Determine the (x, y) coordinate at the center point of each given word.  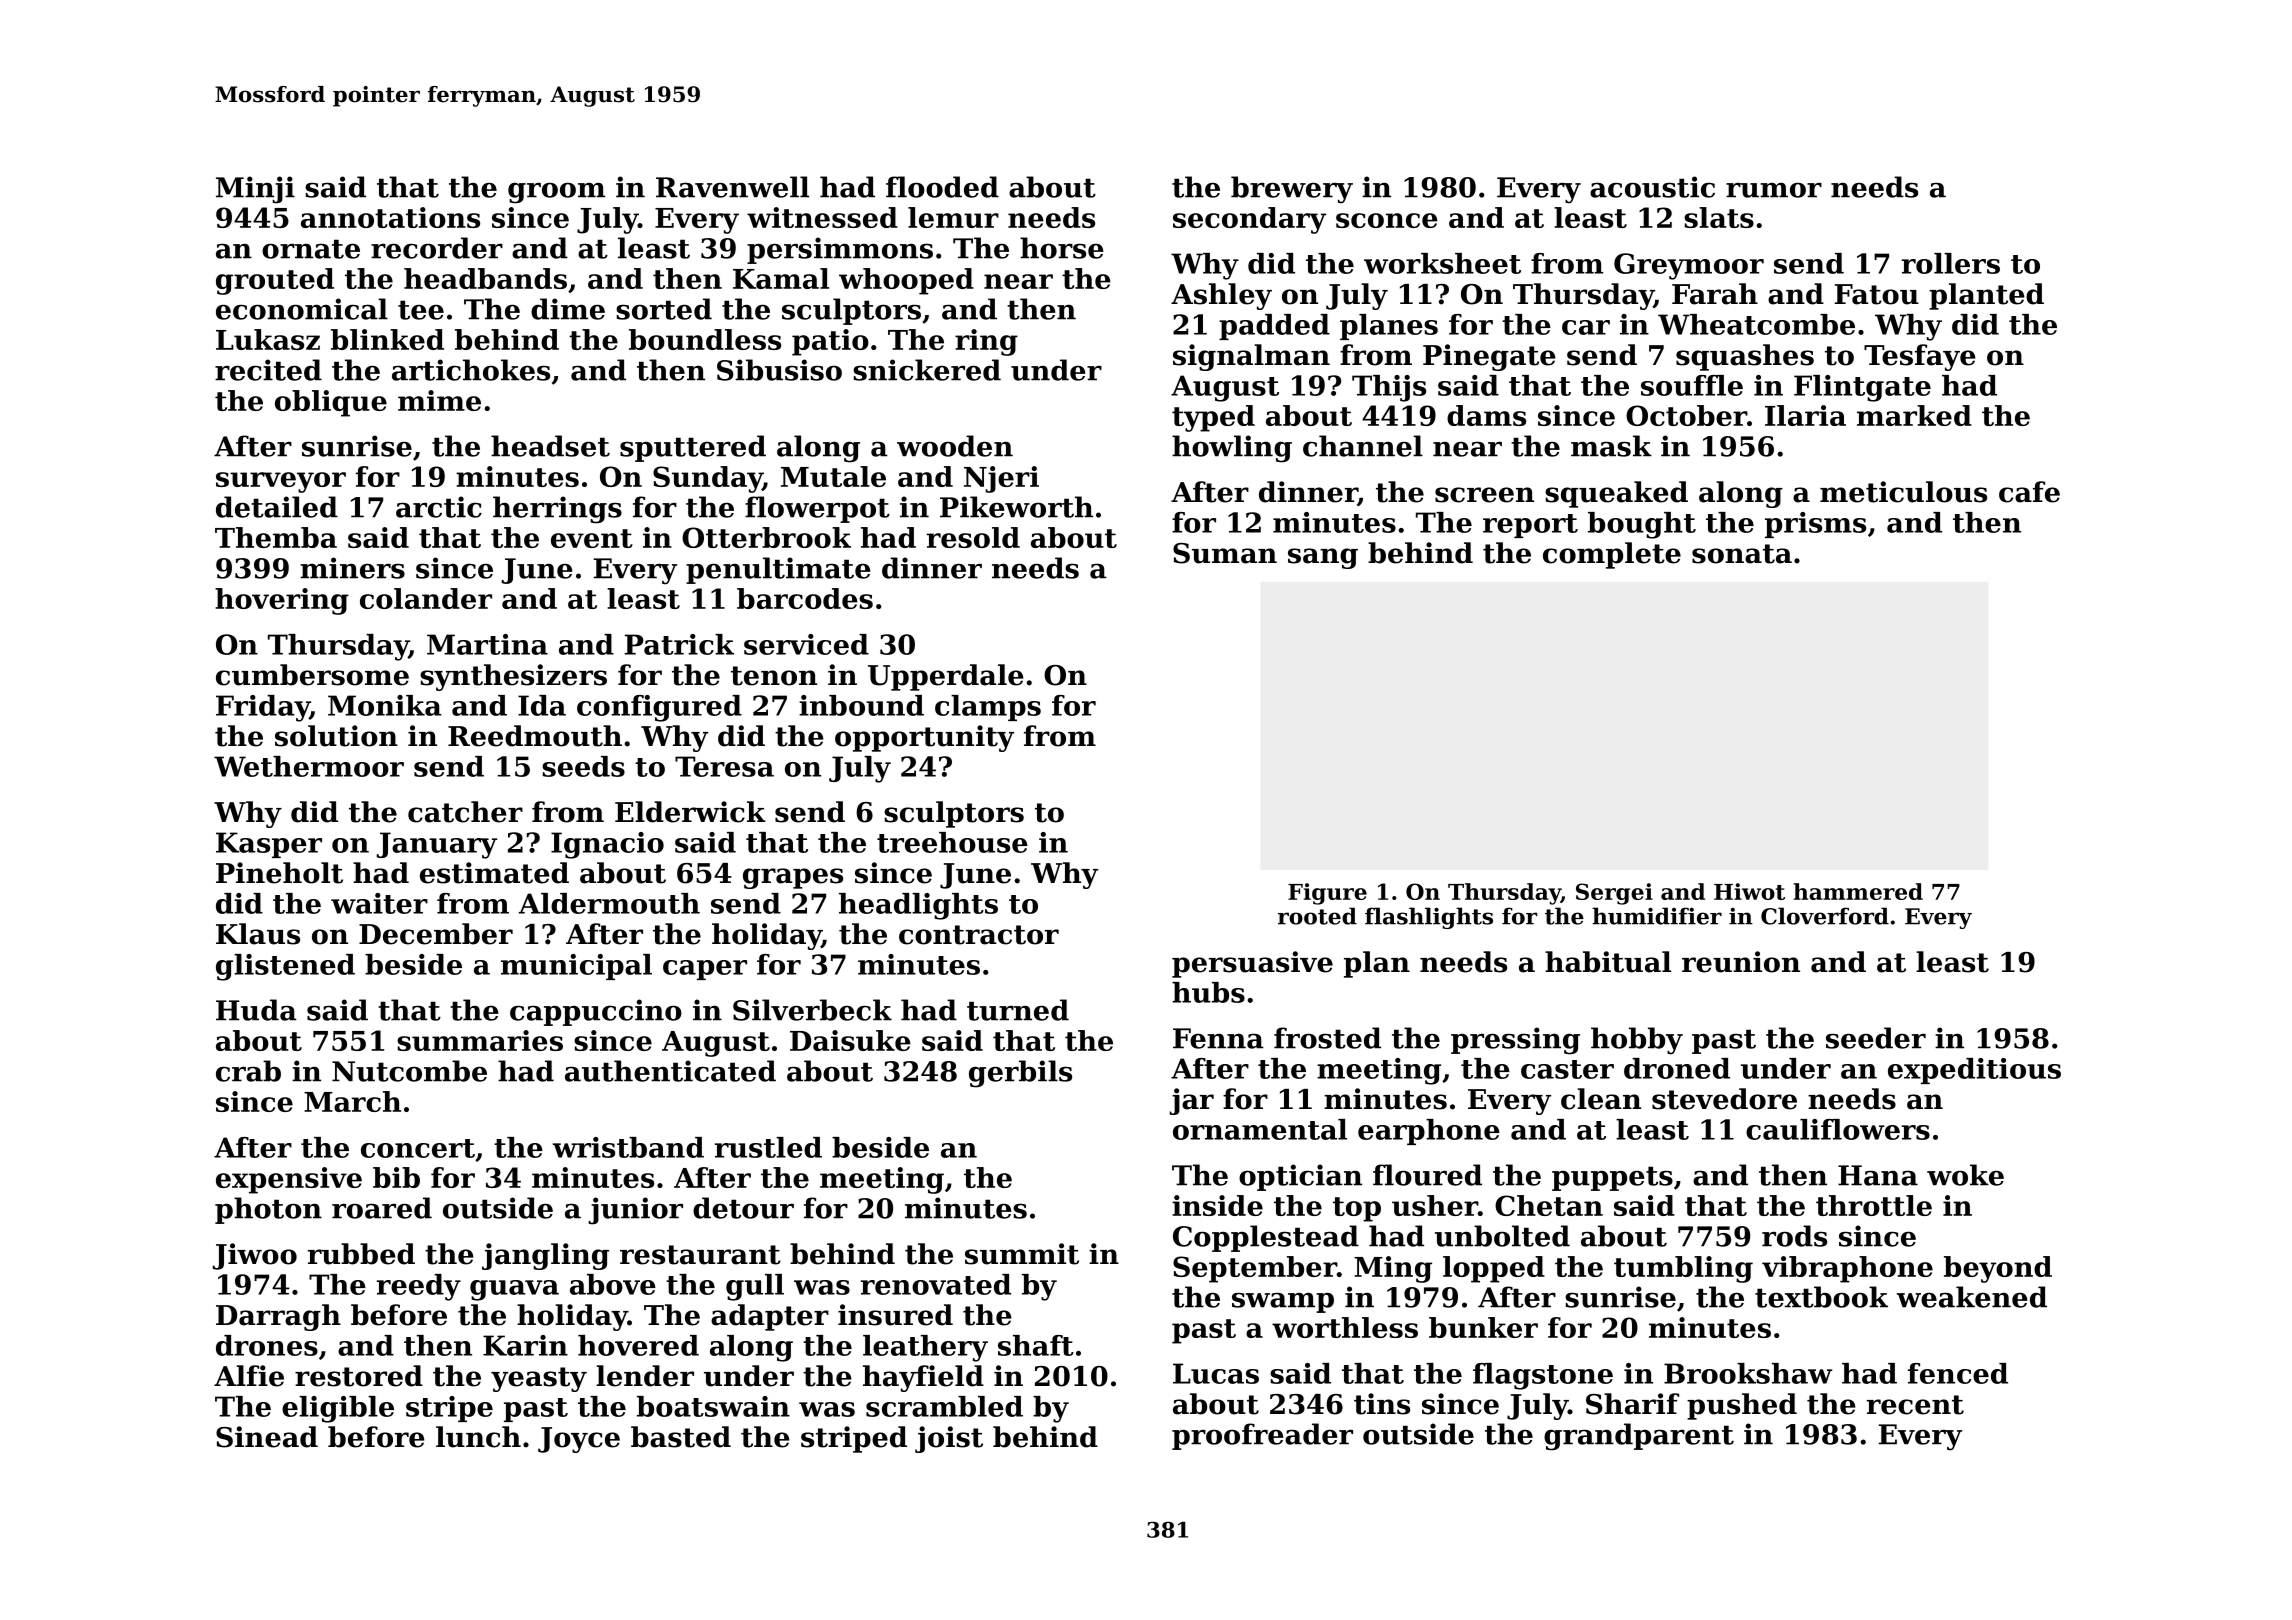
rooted (1317, 916)
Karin (525, 1345)
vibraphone (1847, 1269)
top (1357, 1209)
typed (1213, 418)
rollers (1951, 263)
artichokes (471, 370)
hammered (1858, 891)
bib (396, 1177)
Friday (263, 708)
